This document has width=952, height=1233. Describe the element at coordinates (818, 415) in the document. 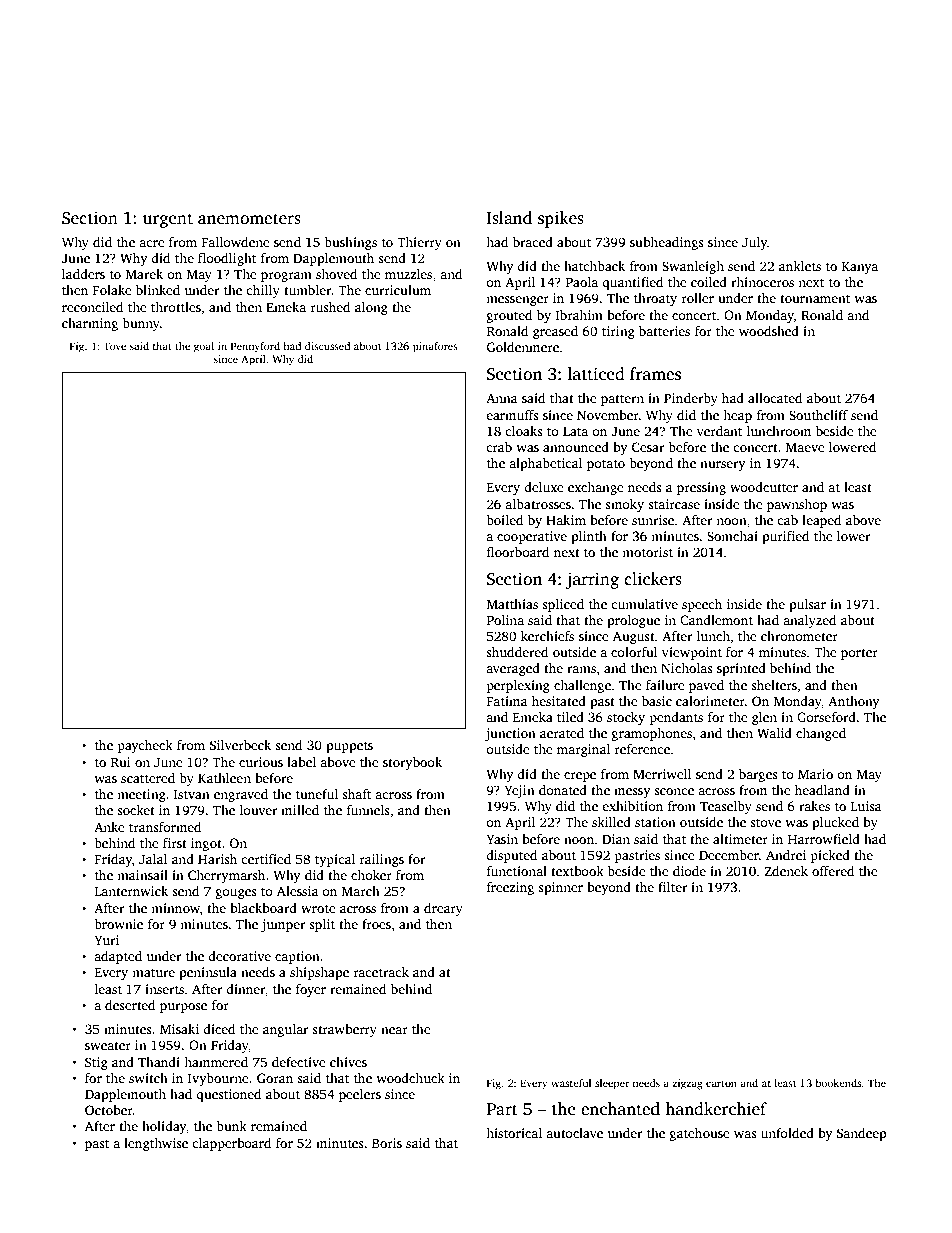

I see `Southcliff` at that location.
